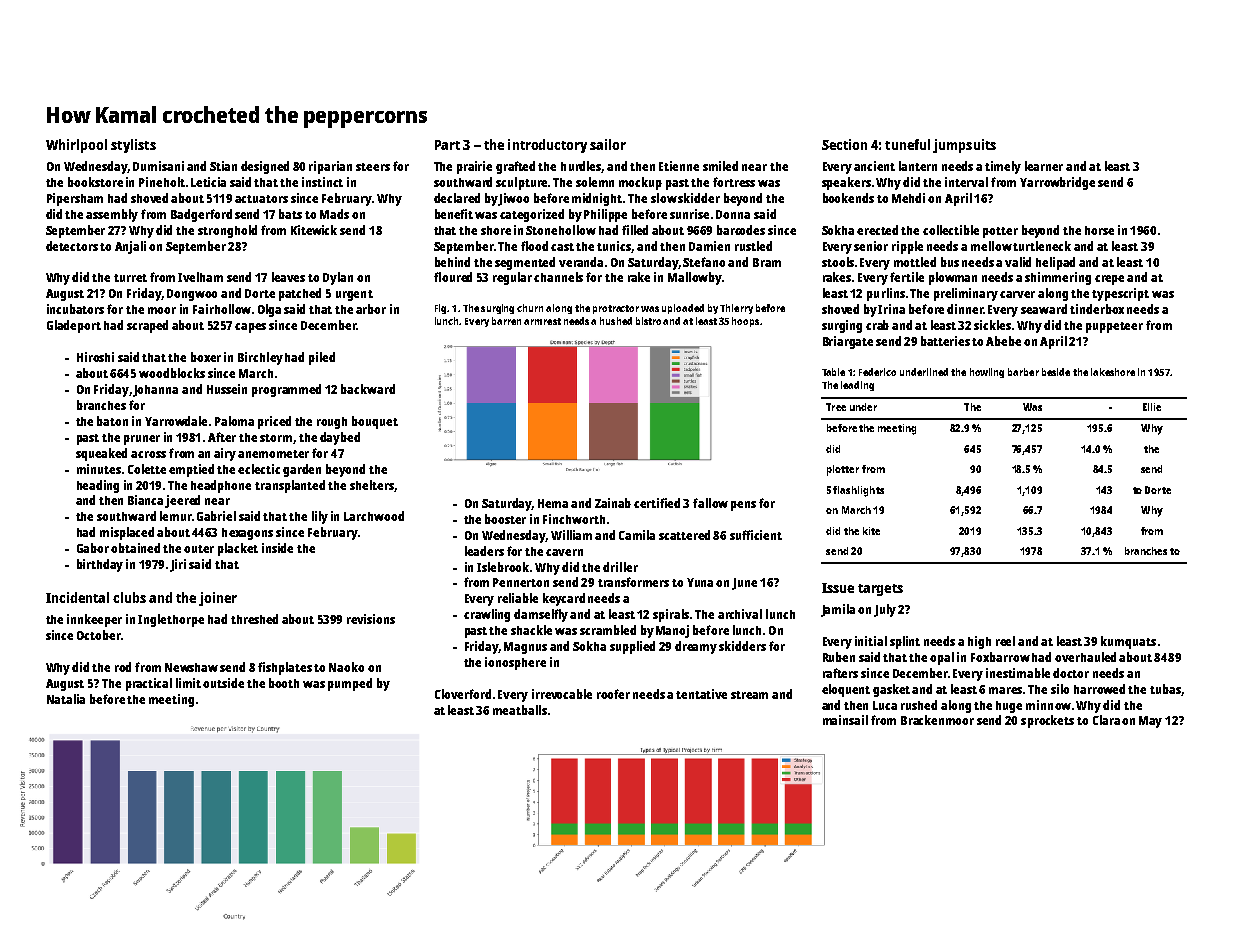  What do you see at coordinates (130, 278) in the screenshot?
I see `turret` at bounding box center [130, 278].
